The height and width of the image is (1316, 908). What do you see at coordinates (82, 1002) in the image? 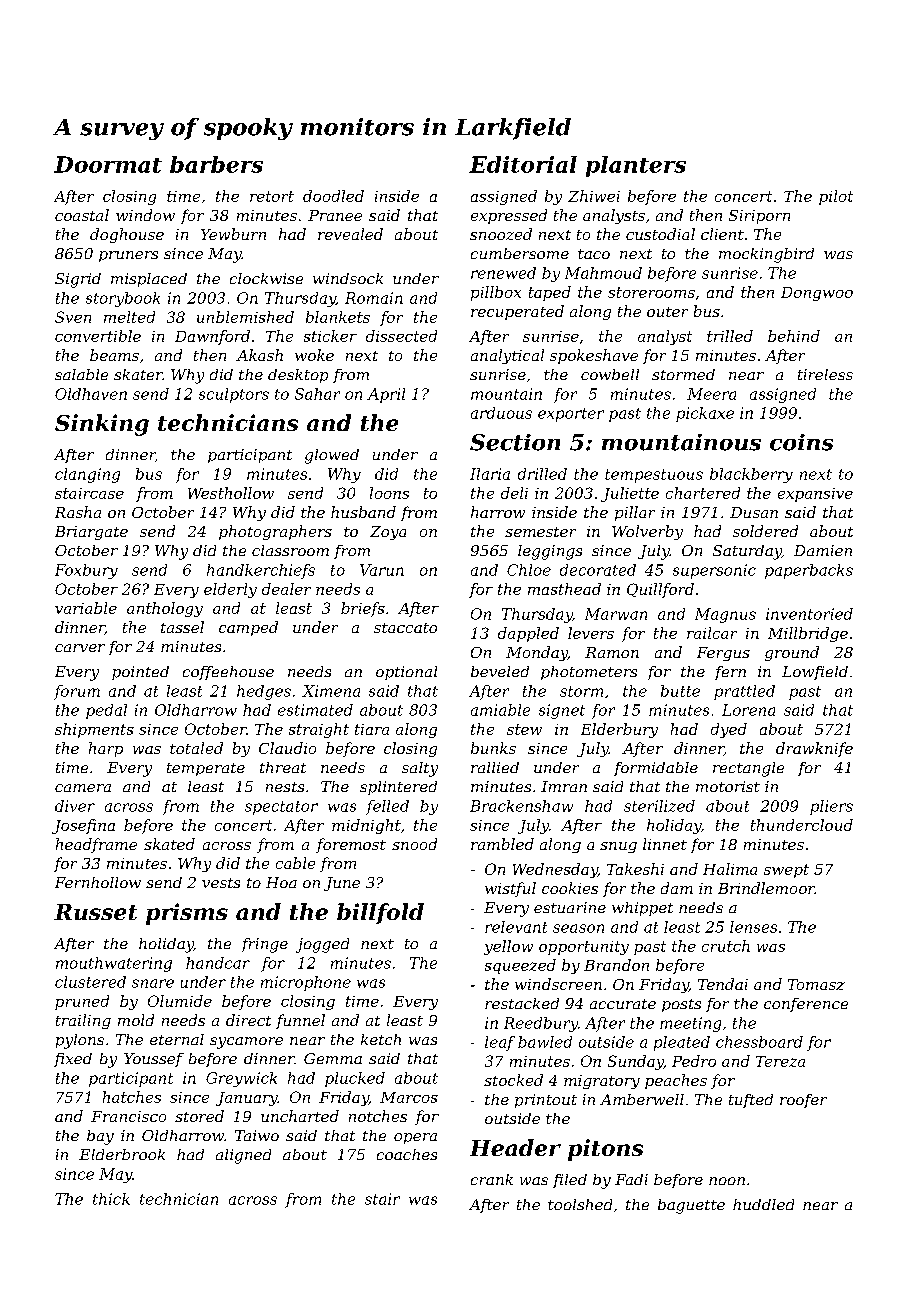
I see `pruned` at bounding box center [82, 1002].
